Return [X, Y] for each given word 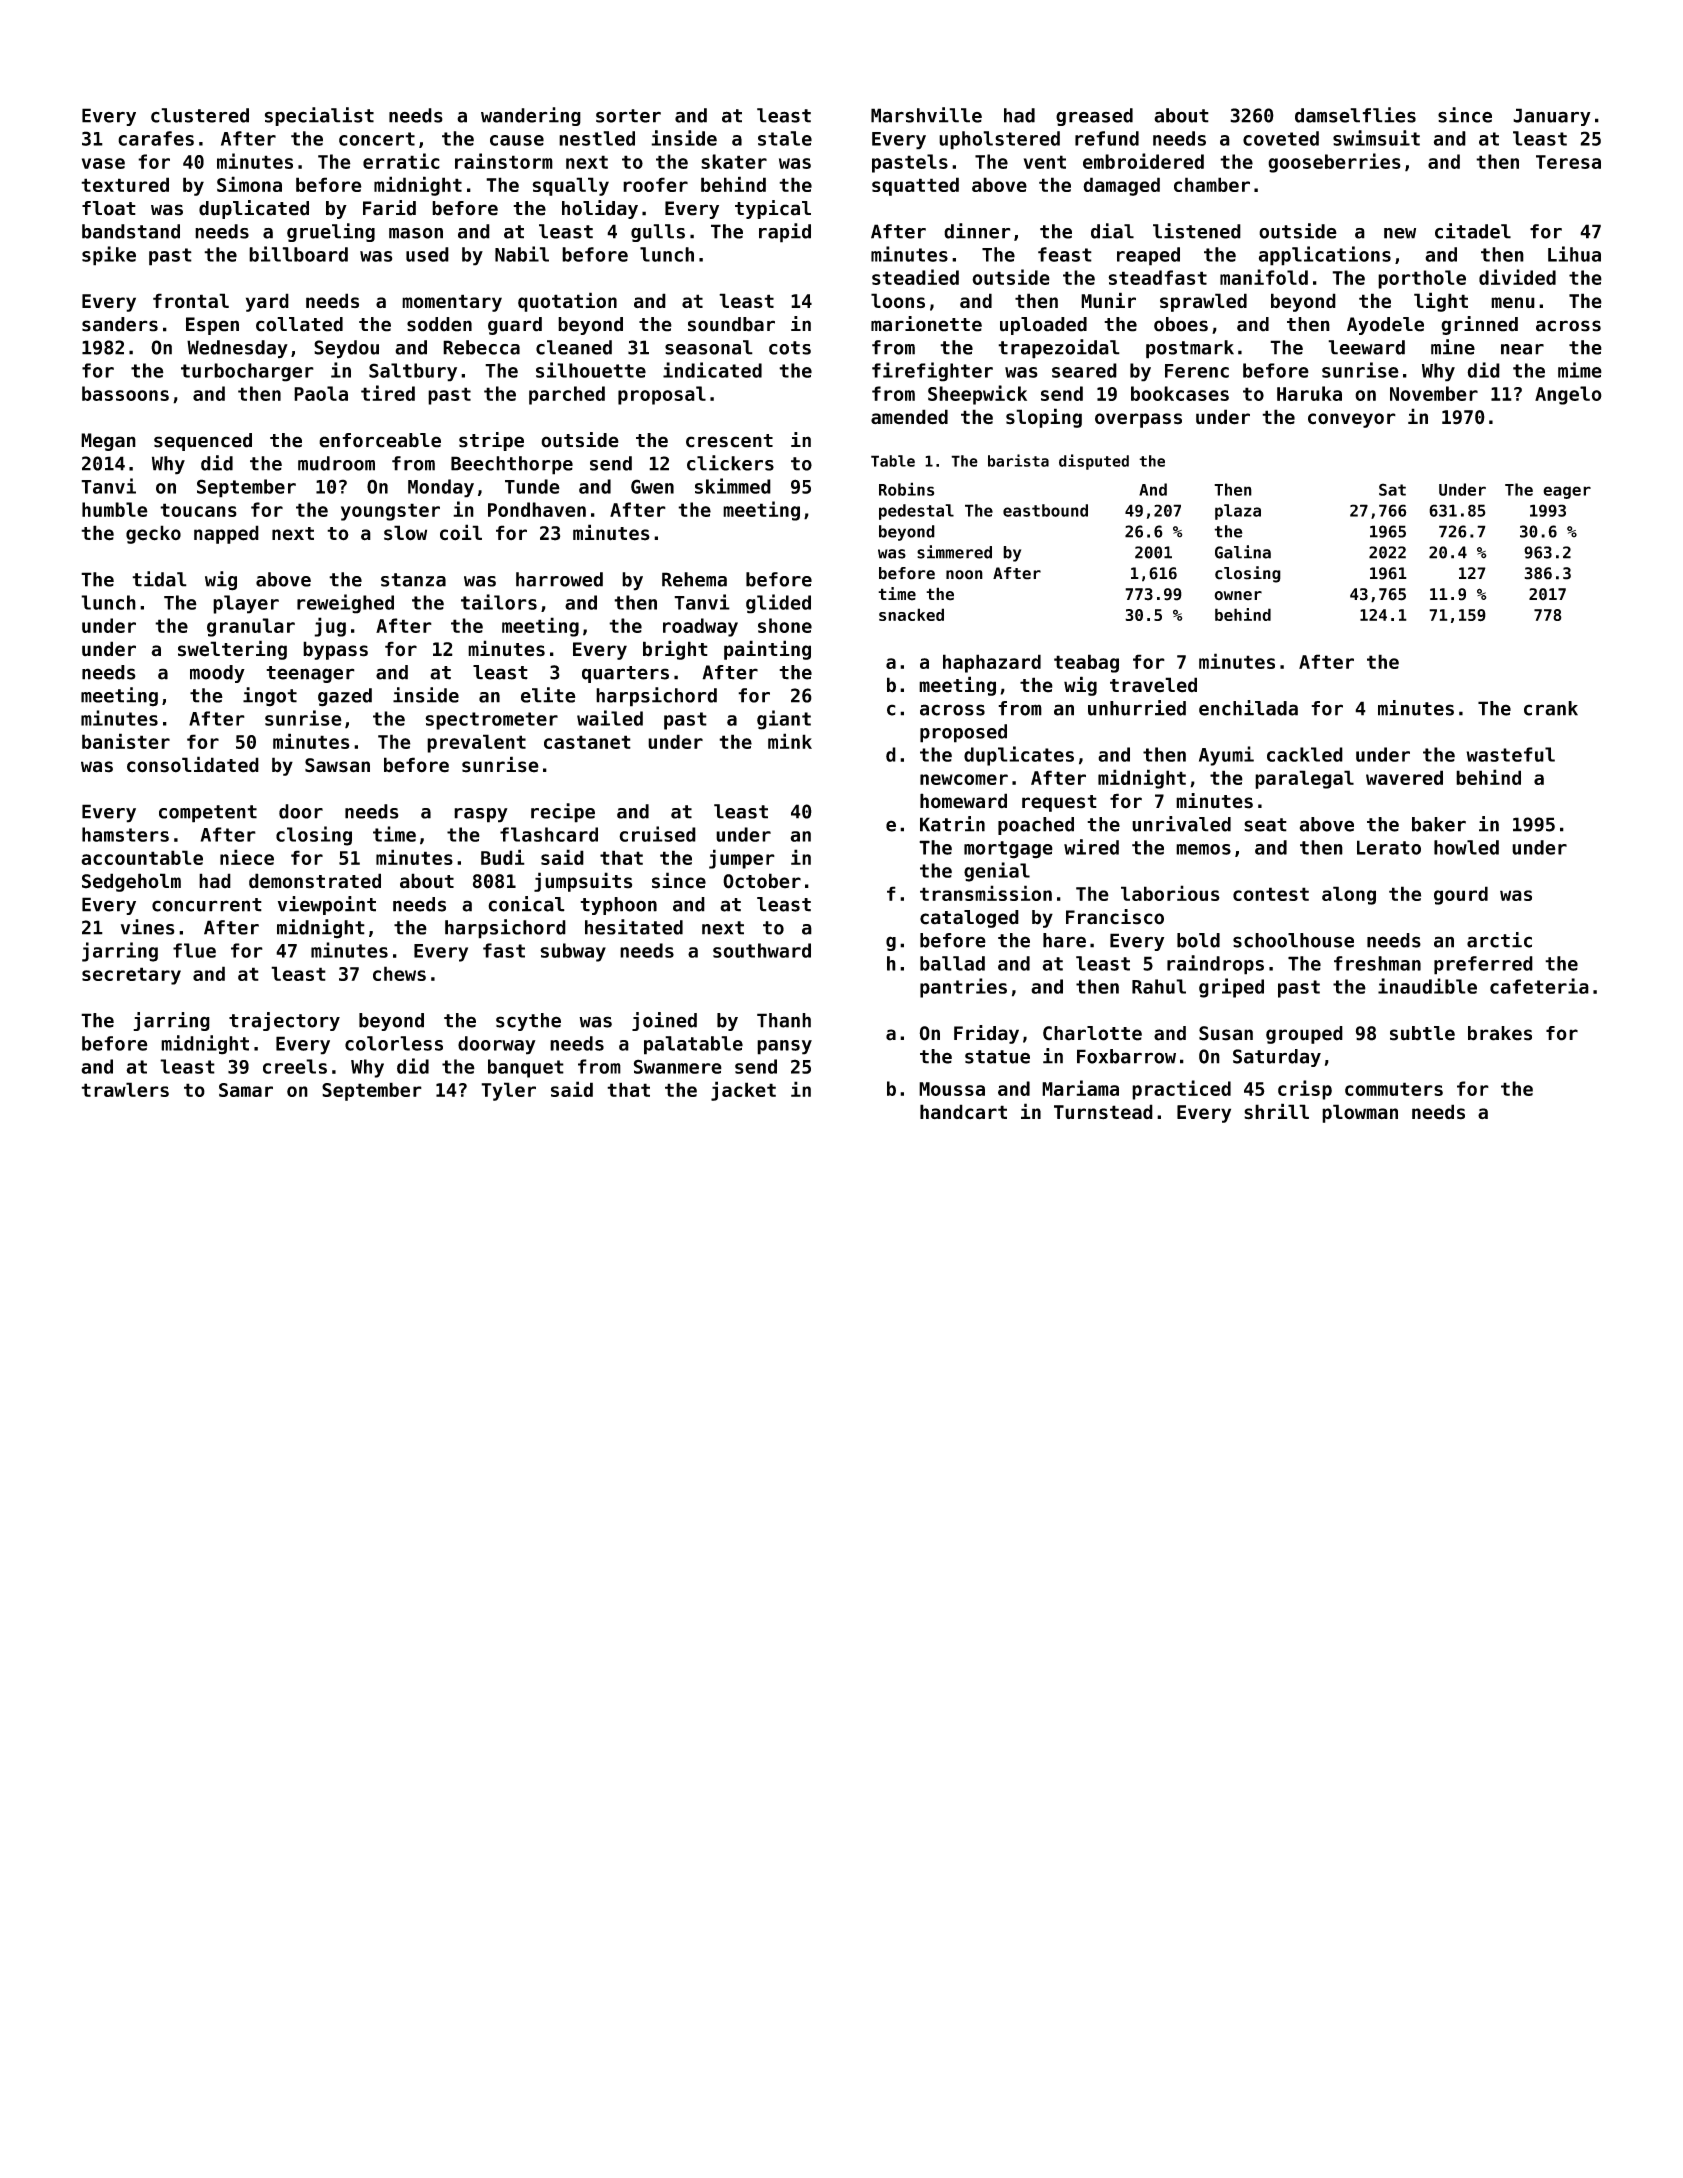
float [109, 208]
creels [295, 1066]
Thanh [784, 1020]
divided [1517, 277]
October [762, 881]
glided [778, 604]
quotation [567, 302]
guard [515, 326]
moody [217, 674]
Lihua [1574, 254]
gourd [1461, 895]
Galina [1243, 552]
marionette [926, 324]
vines [148, 927]
